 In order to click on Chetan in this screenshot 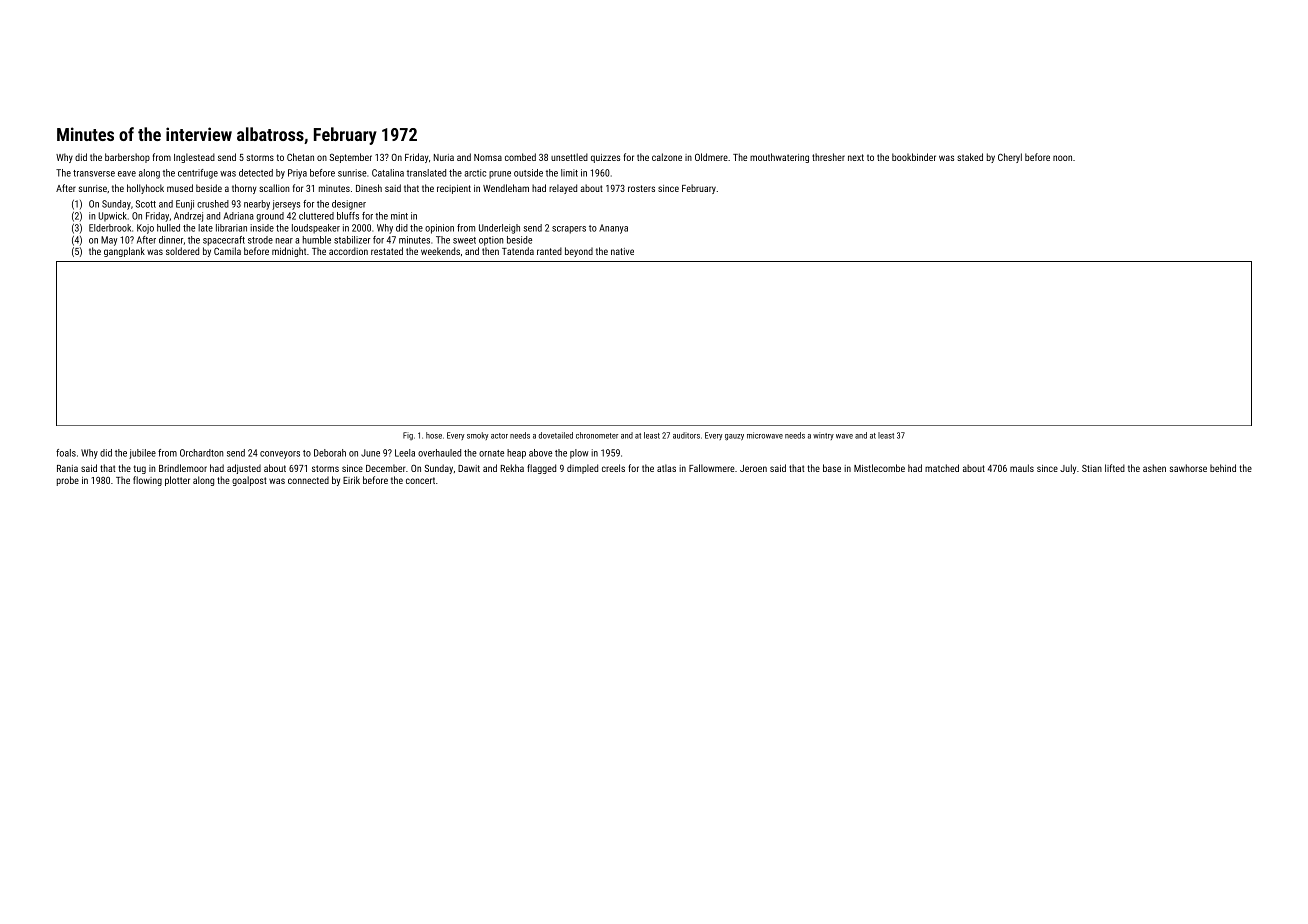, I will do `click(300, 157)`.
